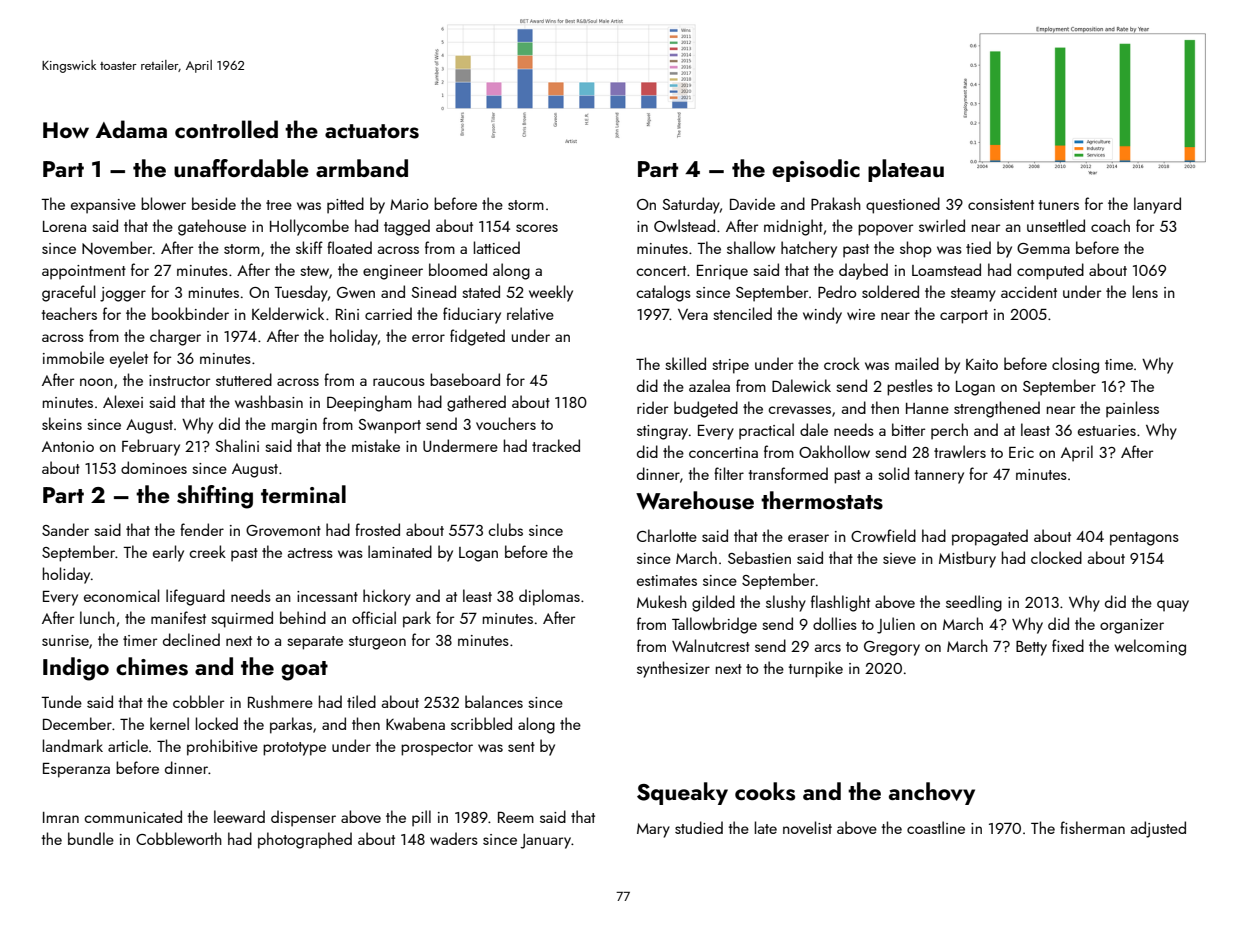 This page has height=952, width=1233. I want to click on unaffordable, so click(241, 168).
